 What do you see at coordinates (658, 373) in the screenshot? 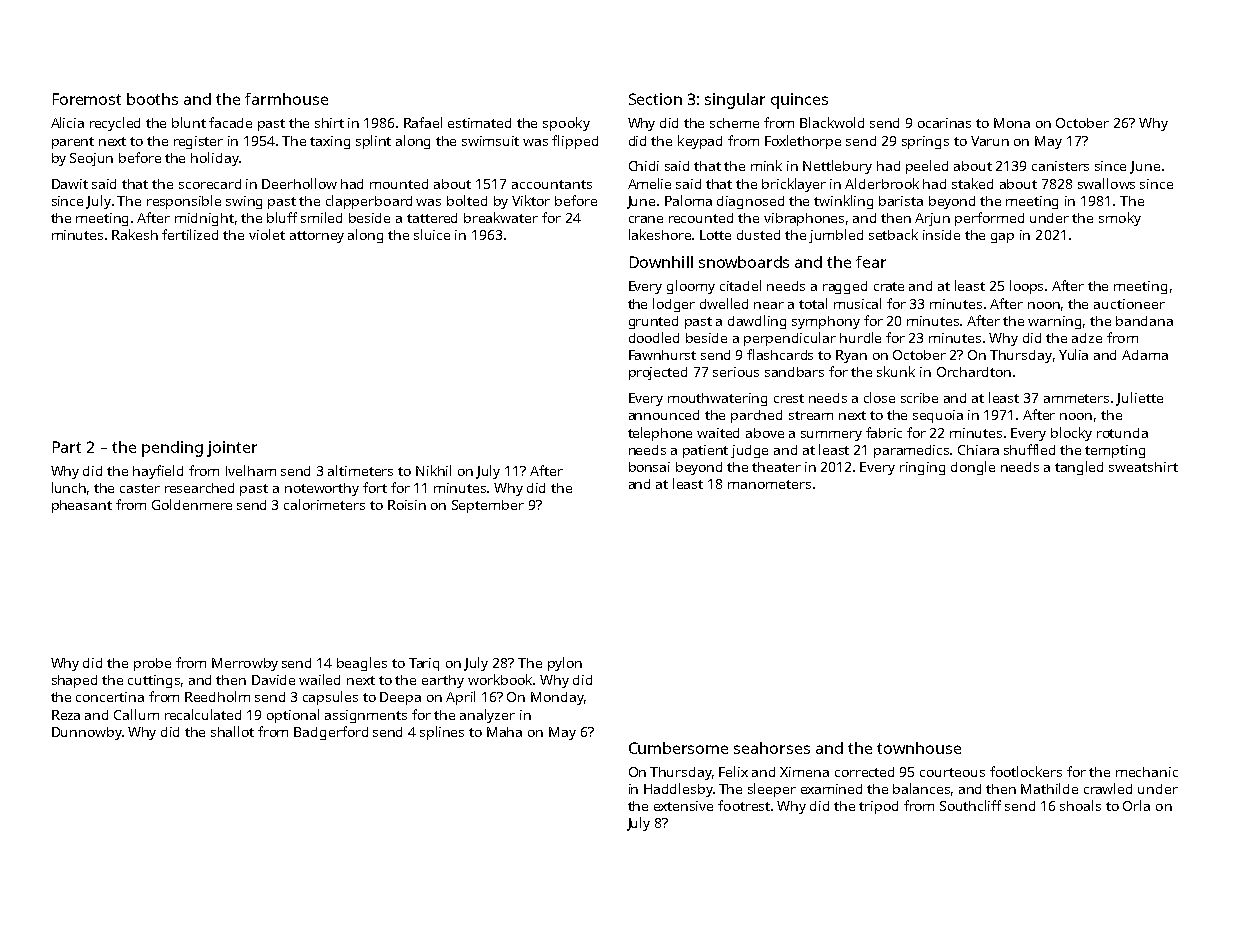
I see `projected` at bounding box center [658, 373].
